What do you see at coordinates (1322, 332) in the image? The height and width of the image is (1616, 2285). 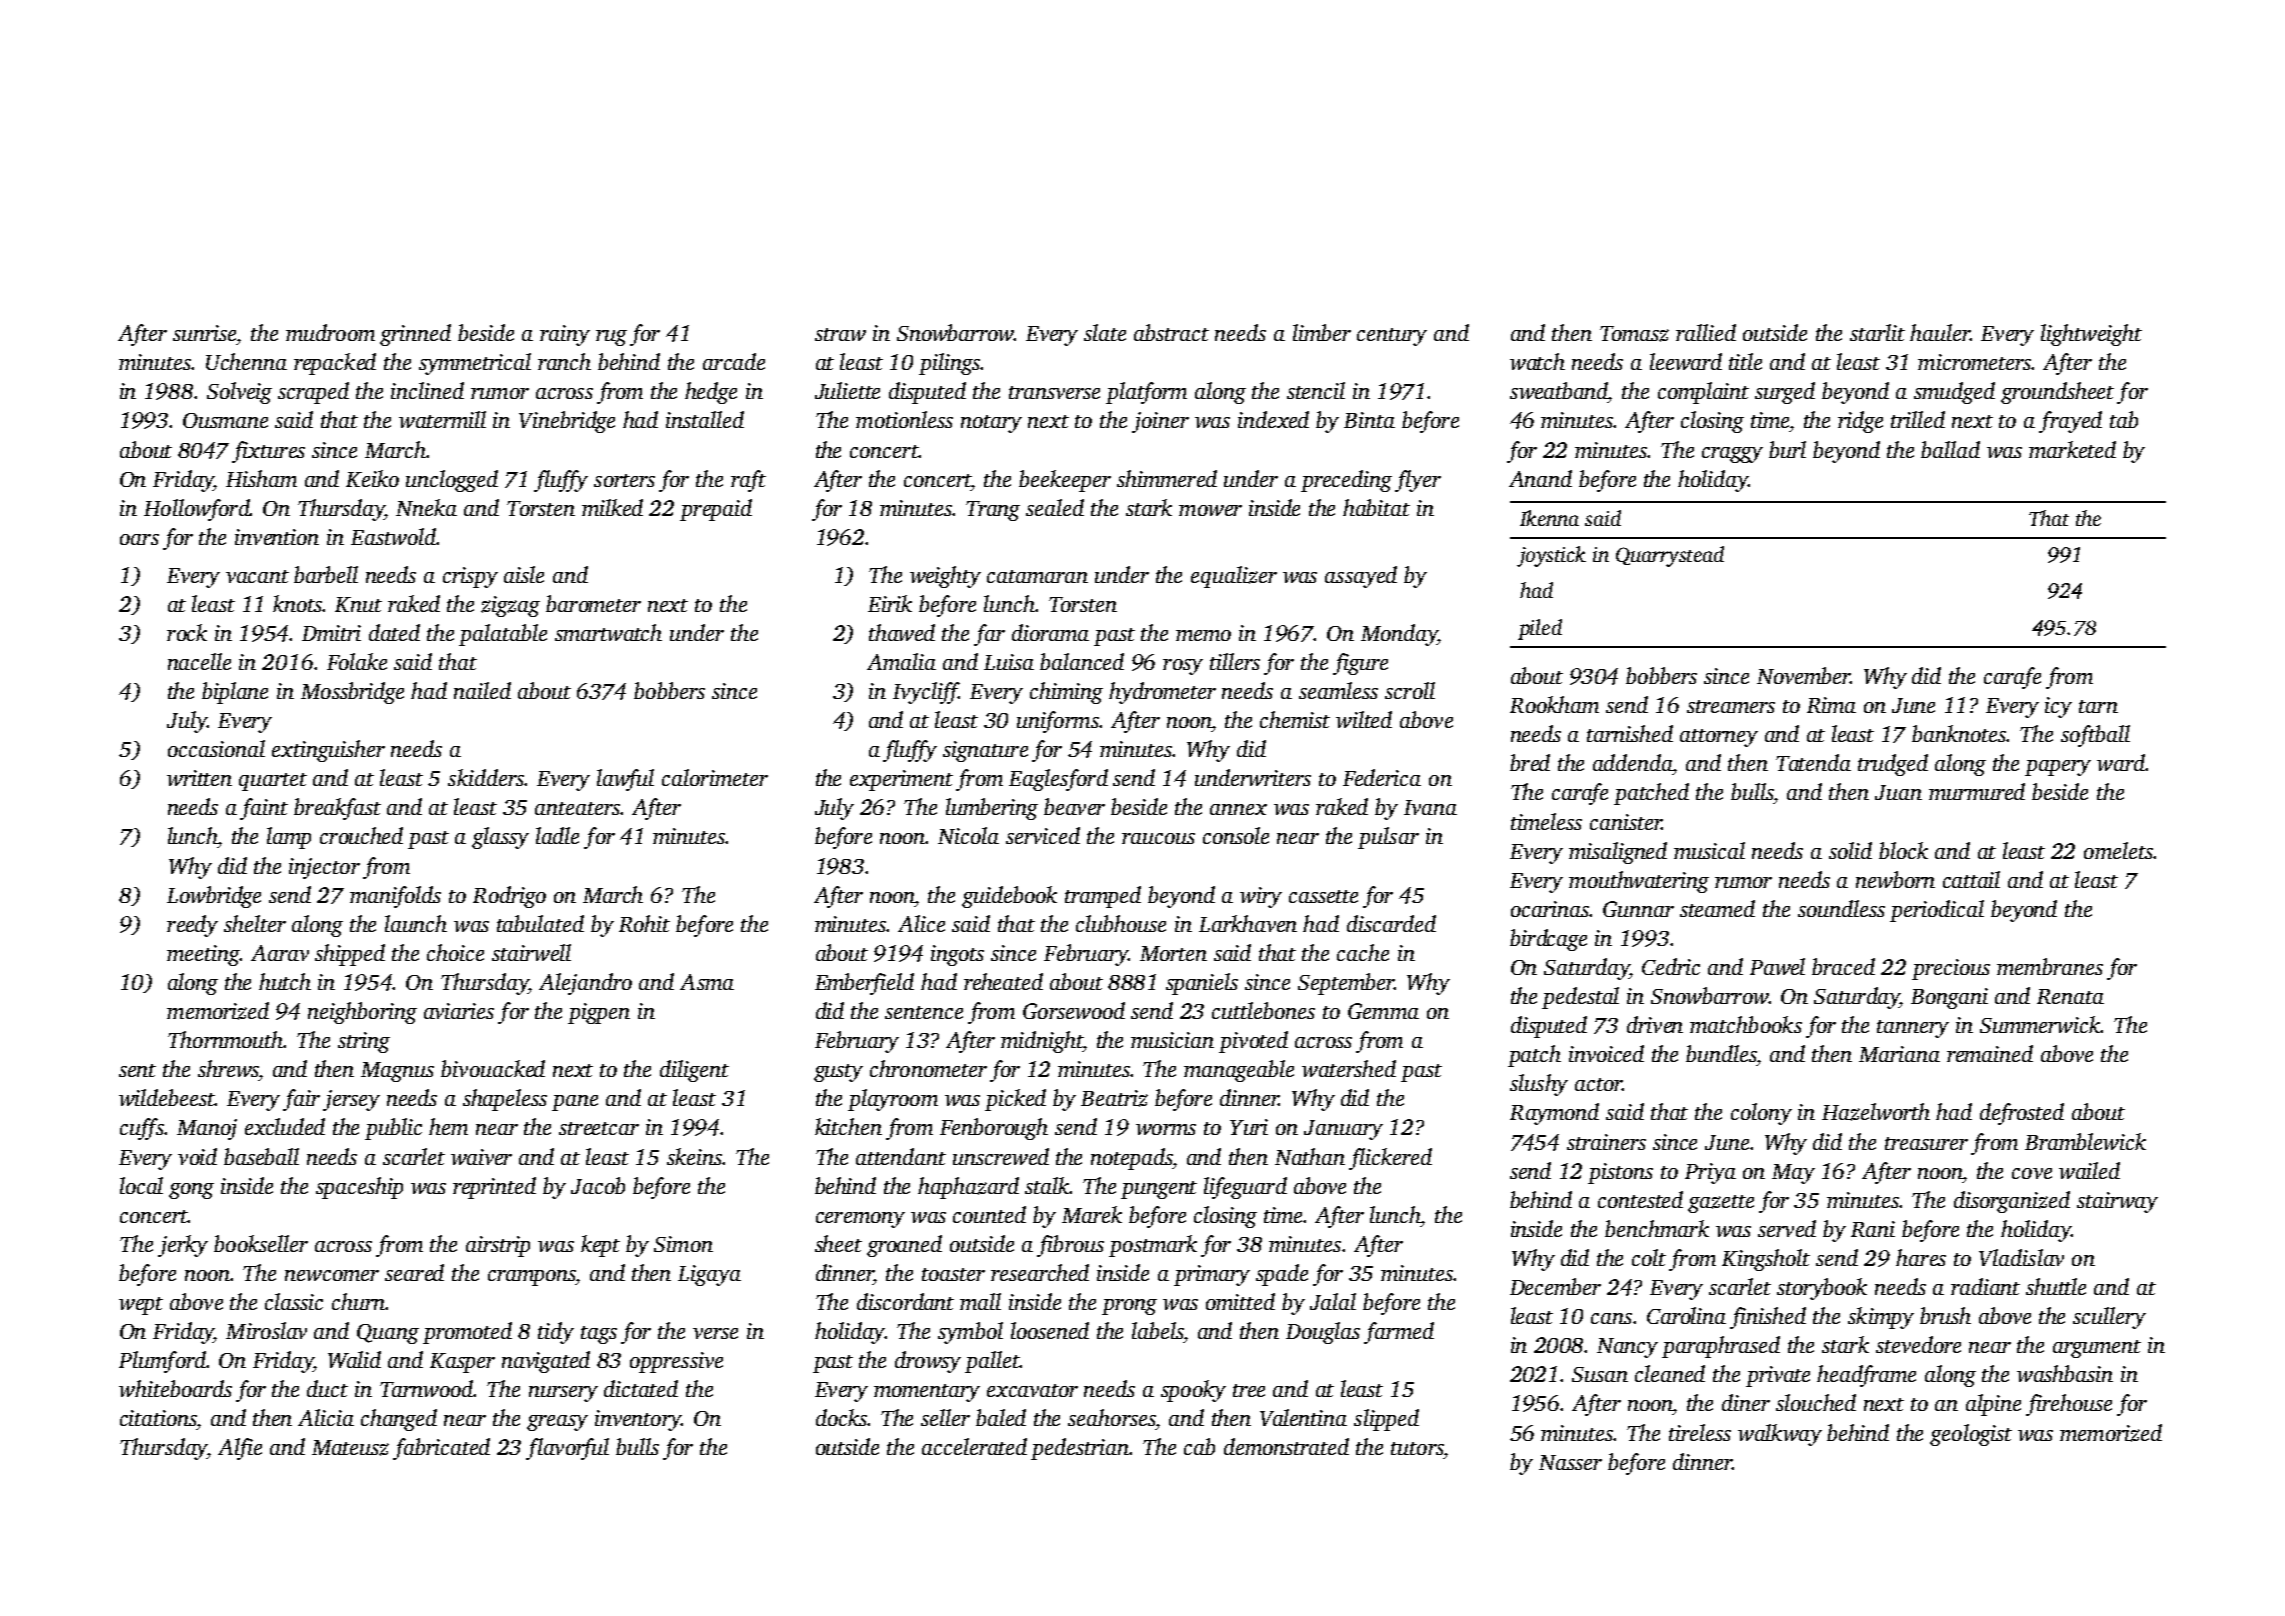 I see `limber` at bounding box center [1322, 332].
